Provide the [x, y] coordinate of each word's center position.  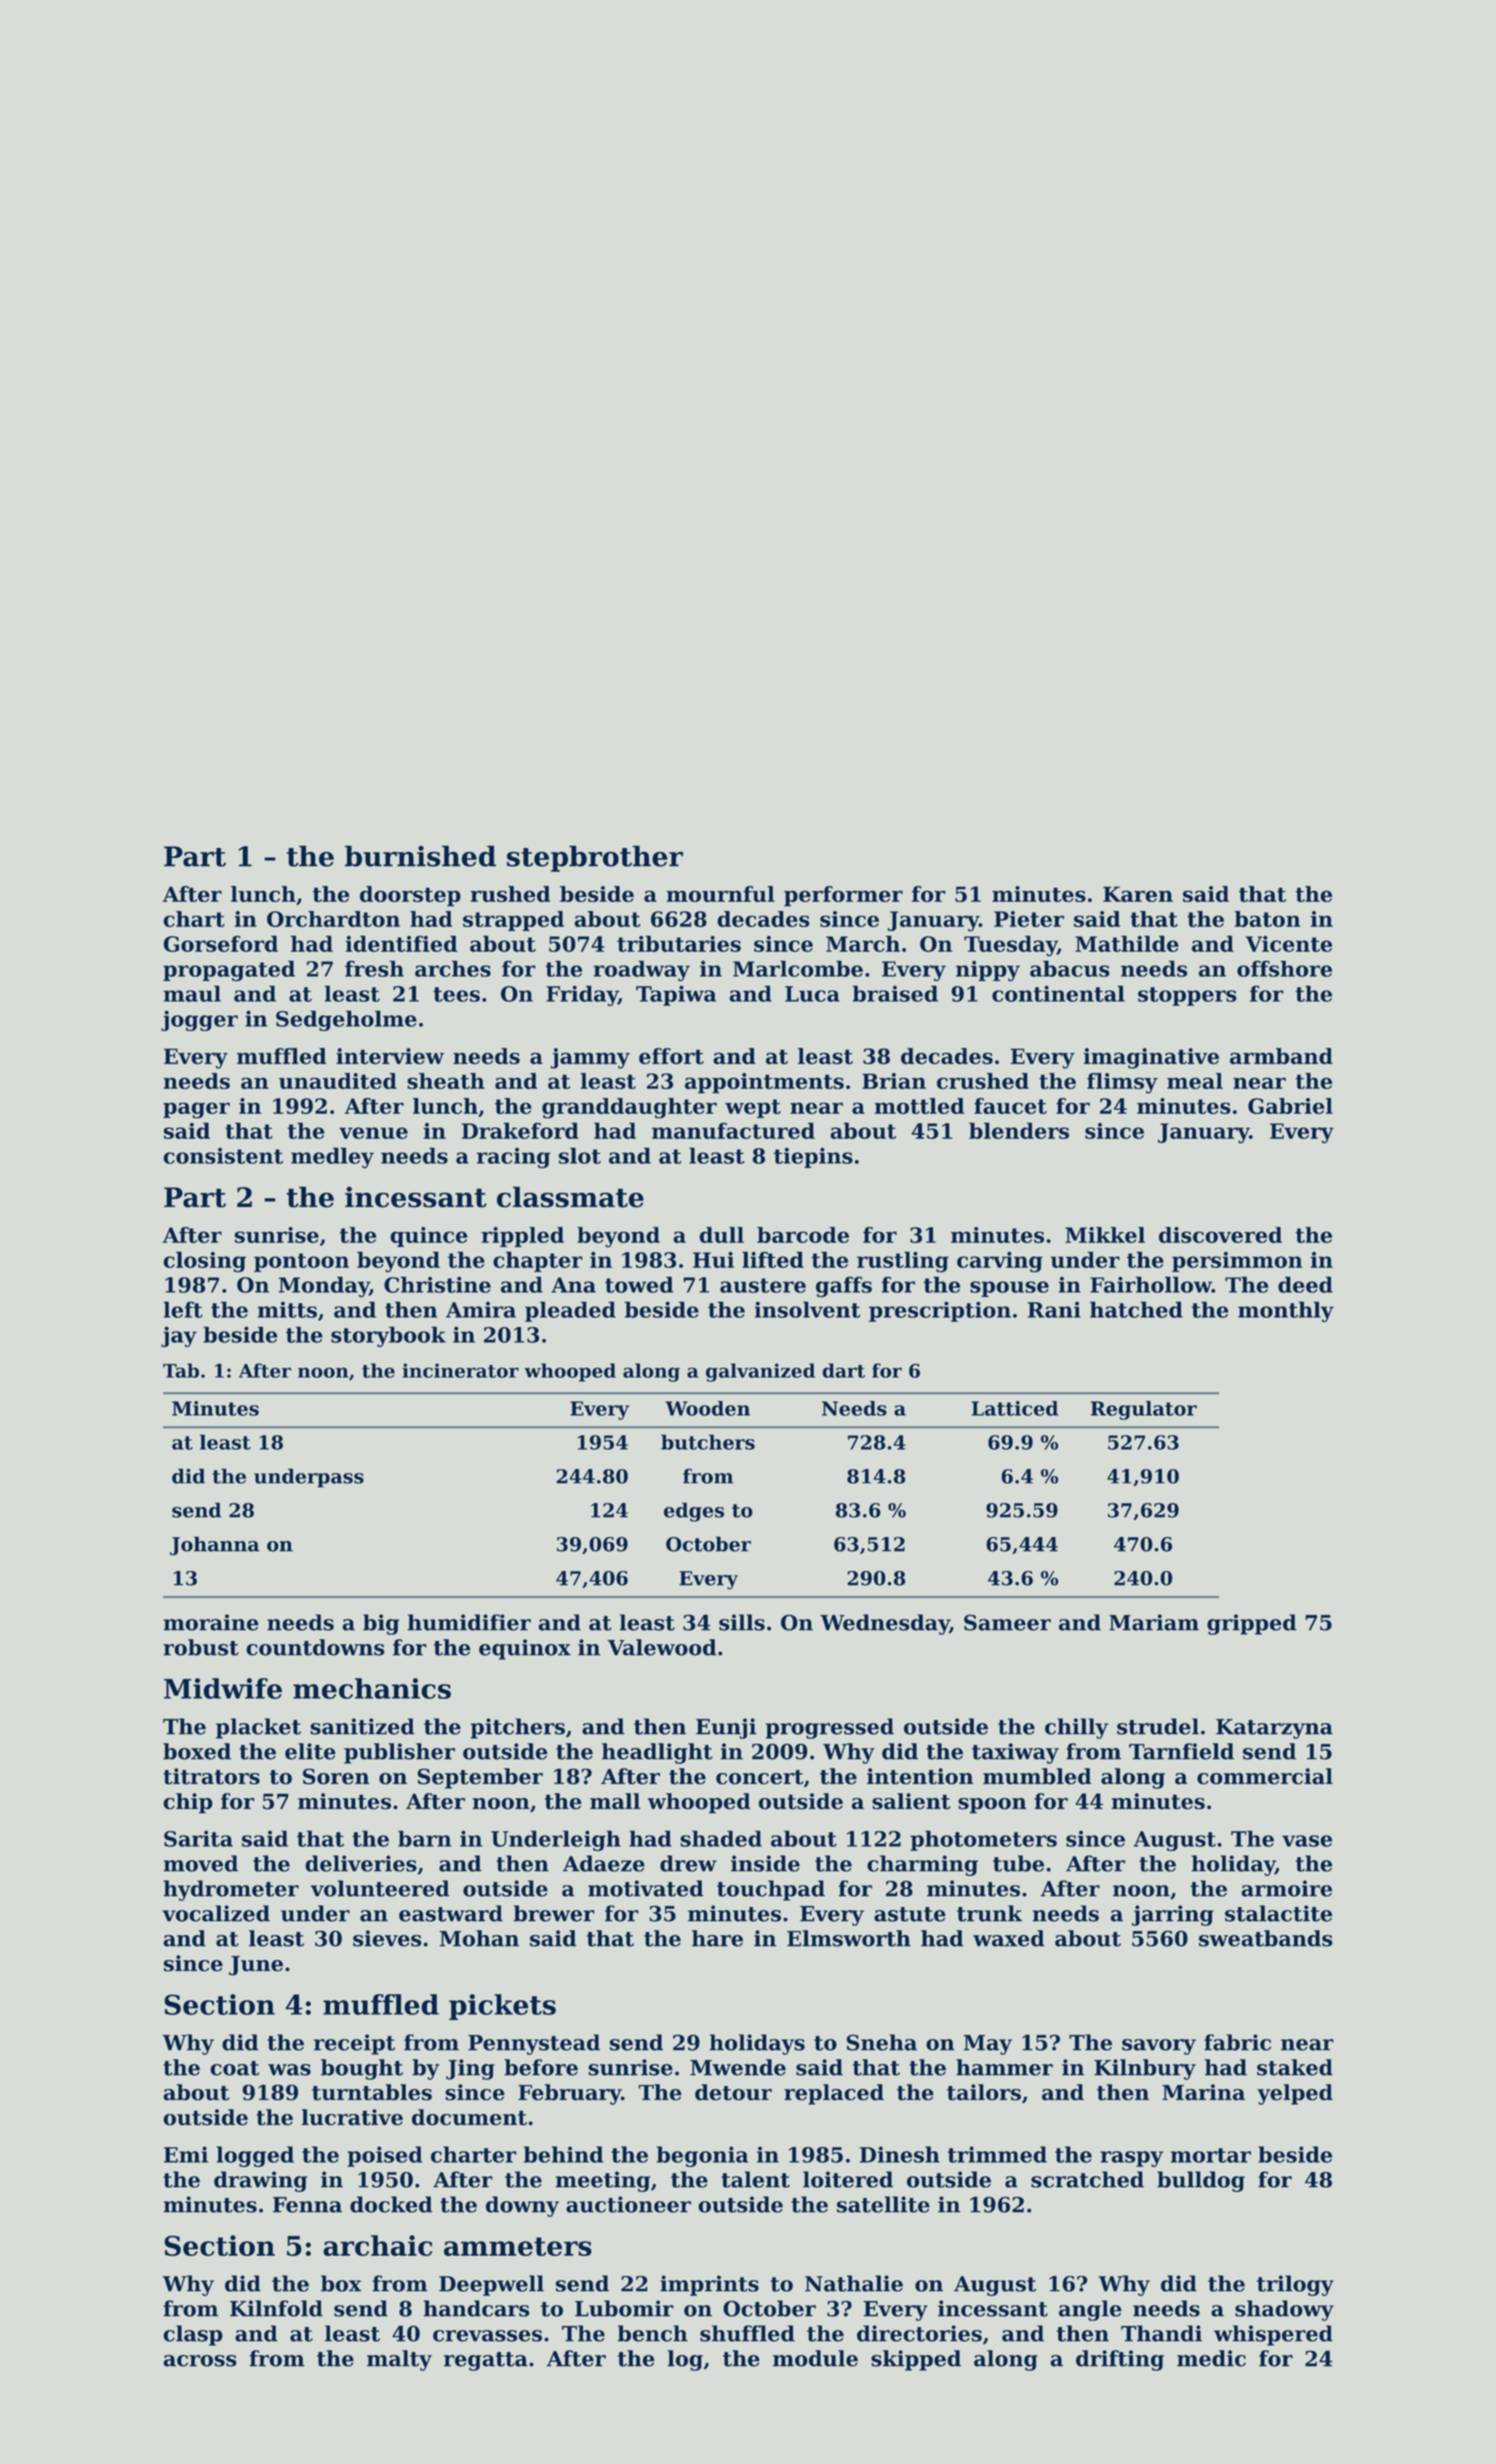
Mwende [738, 2067]
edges [694, 1512]
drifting [1120, 2360]
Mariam [1154, 1622]
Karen [1138, 894]
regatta [486, 2361]
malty [399, 2360]
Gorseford [220, 943]
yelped [1295, 2094]
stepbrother [595, 858]
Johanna [215, 1546]
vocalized [216, 1913]
